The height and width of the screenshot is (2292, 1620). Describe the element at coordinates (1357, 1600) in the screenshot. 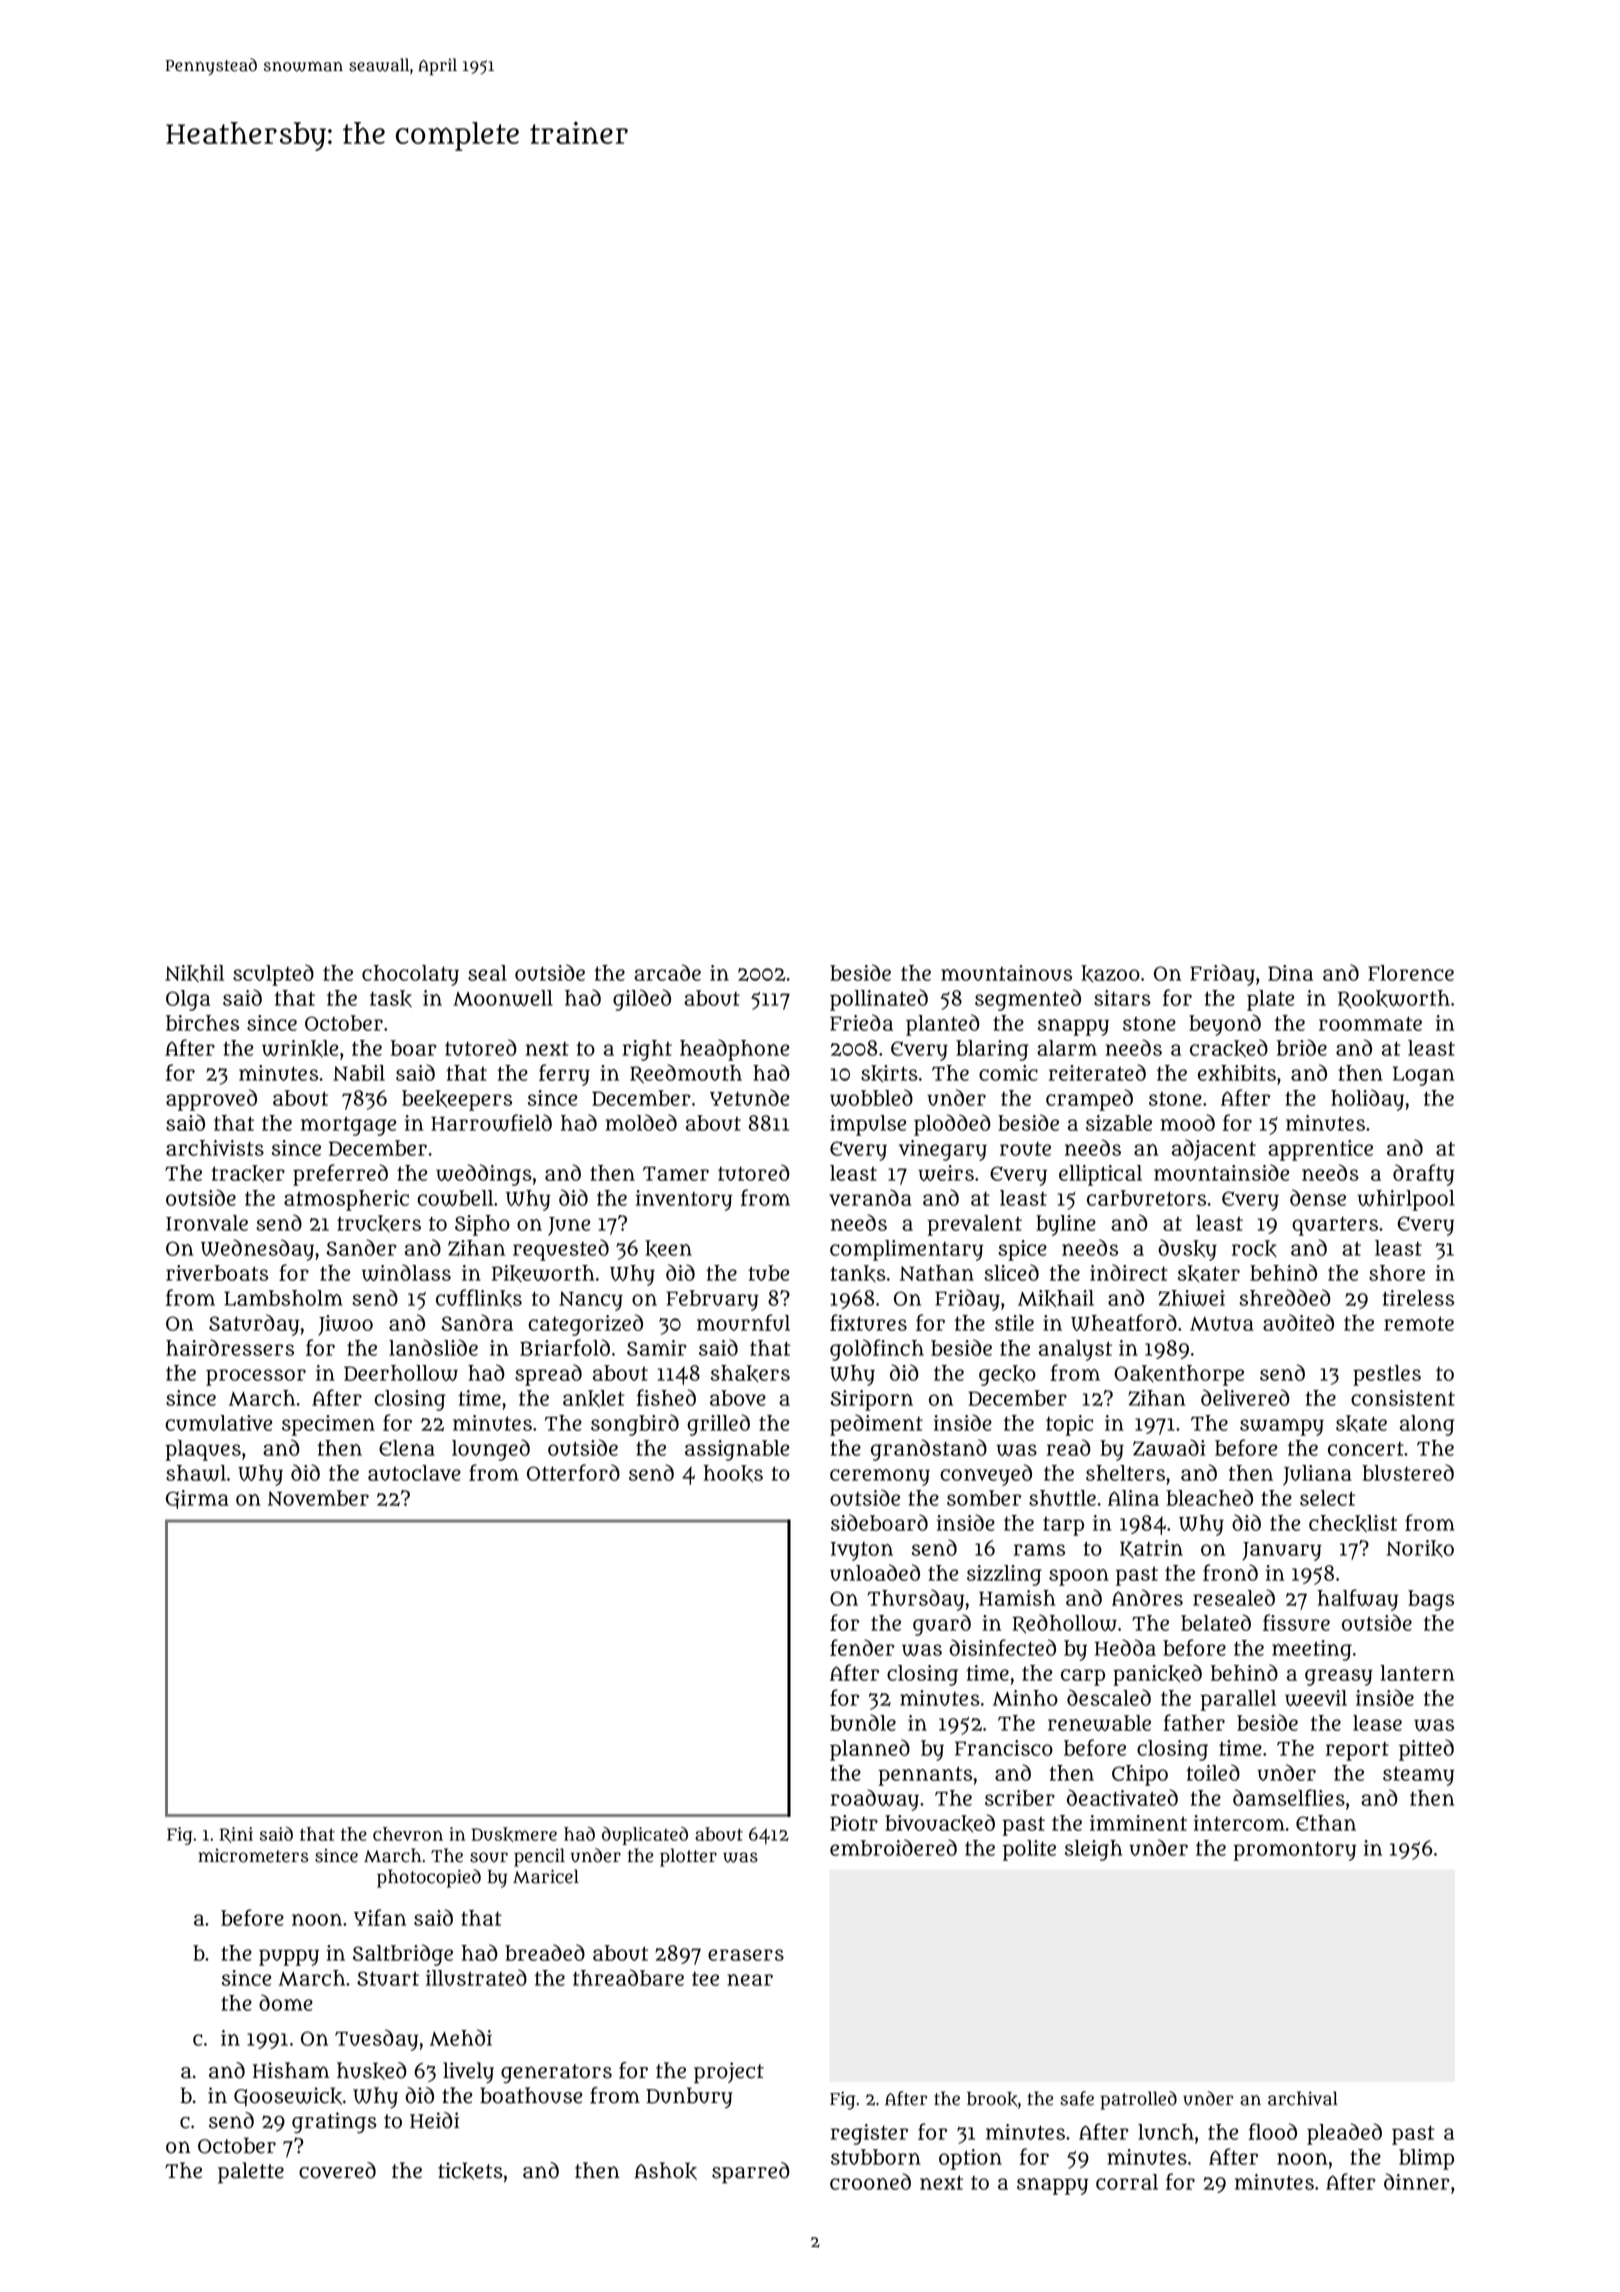

I see `halfway` at that location.
